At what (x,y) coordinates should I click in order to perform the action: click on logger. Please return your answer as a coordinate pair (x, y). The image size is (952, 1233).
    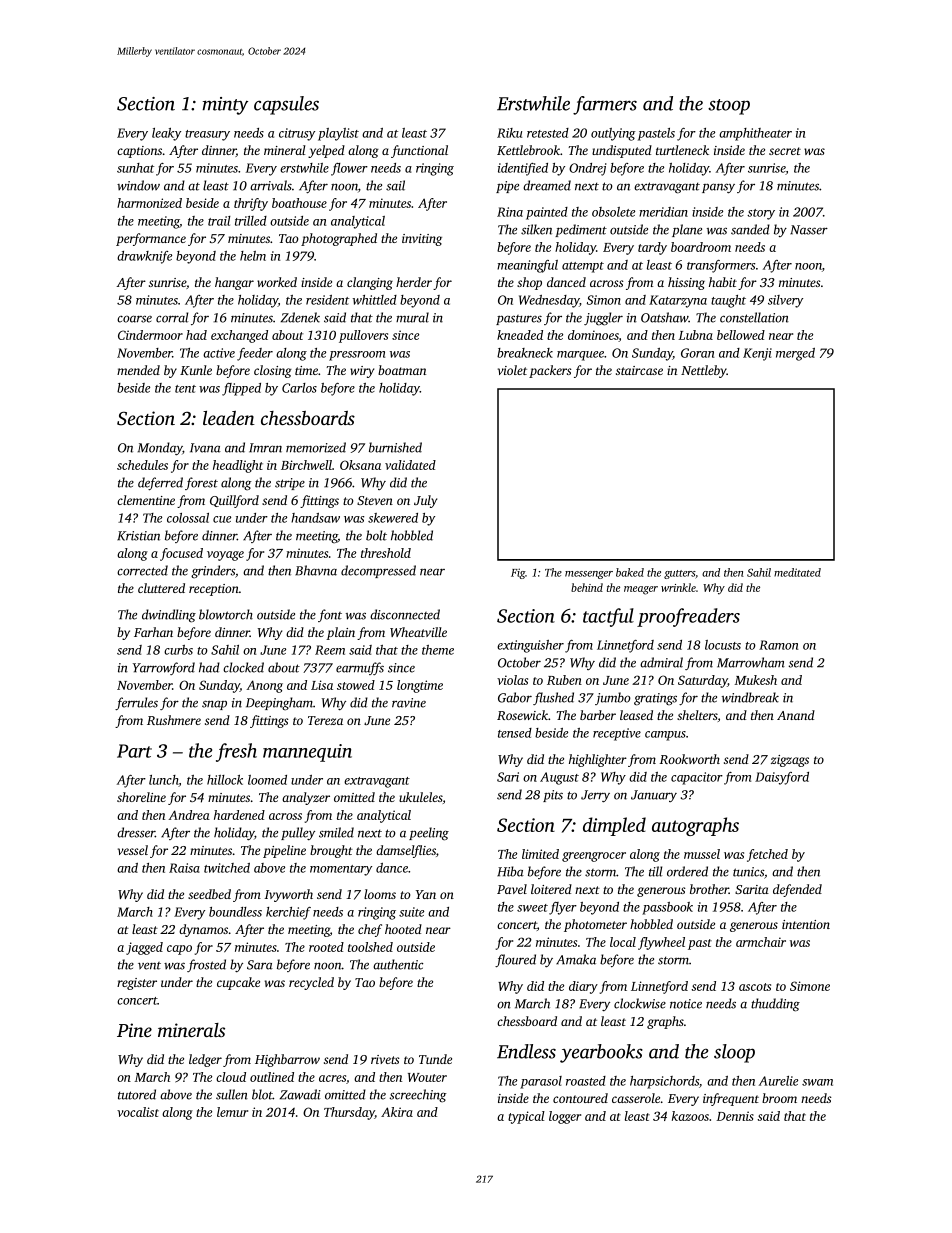
    Looking at the image, I should click on (565, 1117).
